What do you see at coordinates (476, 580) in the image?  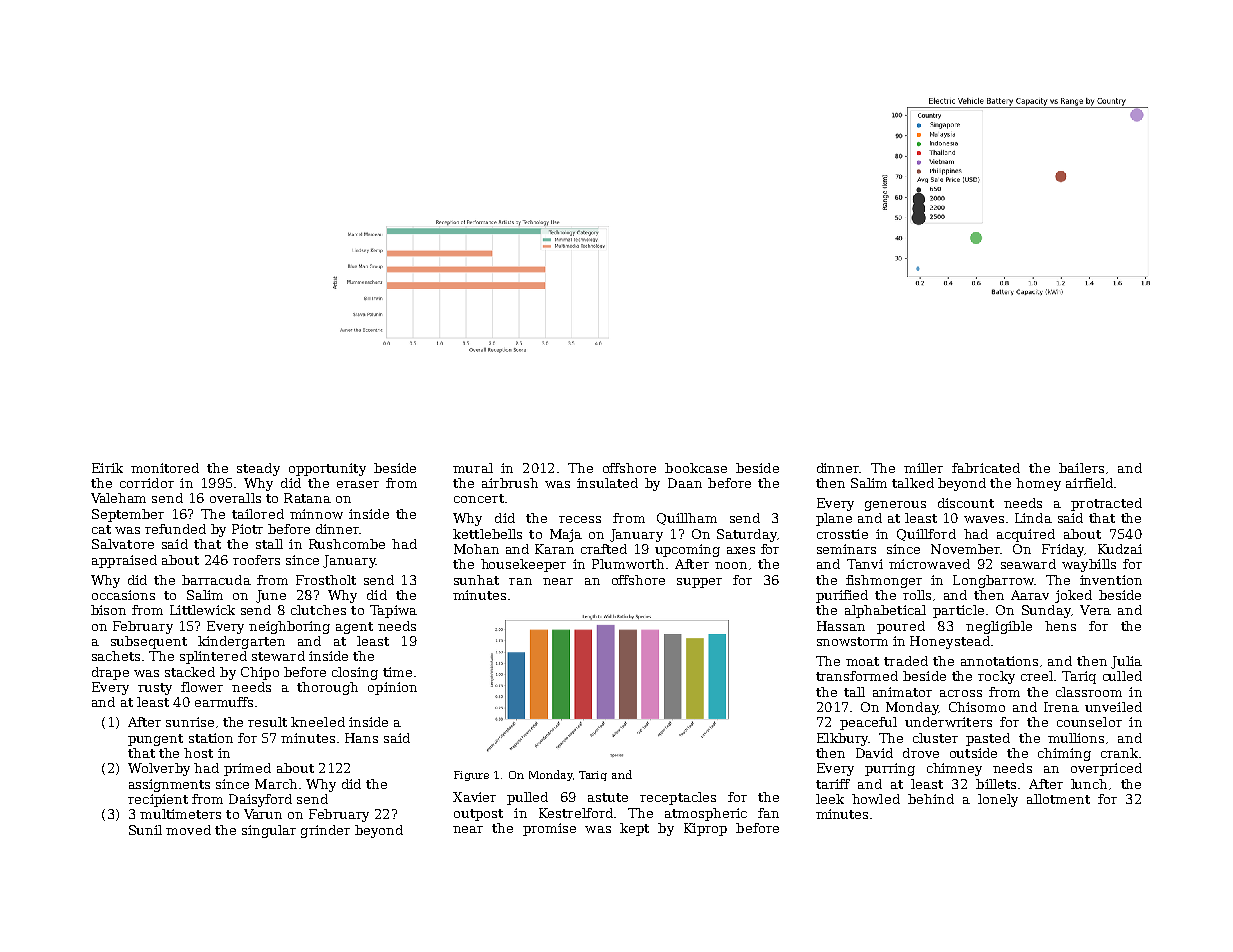 I see `sunhat` at bounding box center [476, 580].
